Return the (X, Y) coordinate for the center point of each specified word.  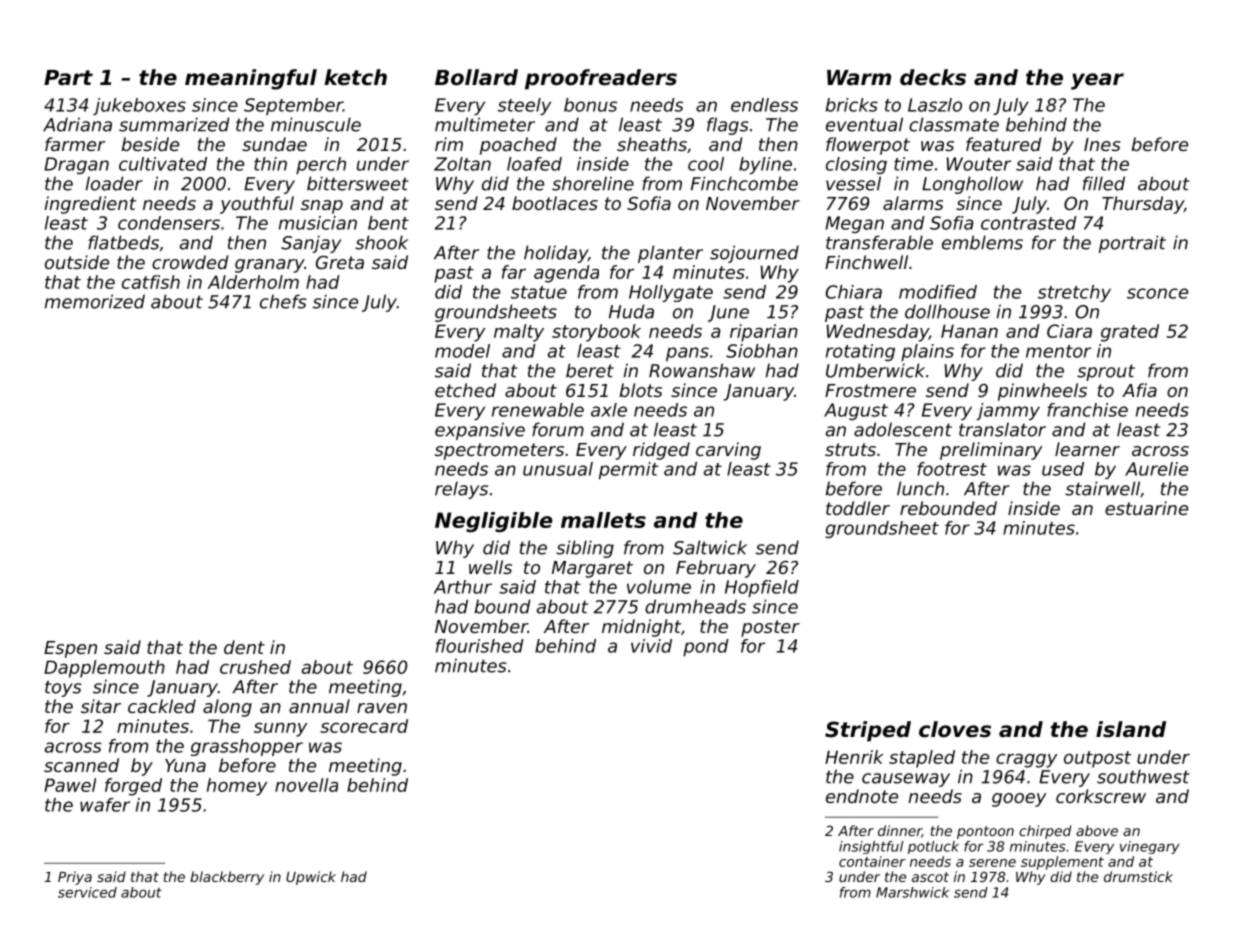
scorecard (364, 726)
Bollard (476, 77)
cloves (955, 729)
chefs (283, 301)
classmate (954, 124)
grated (1130, 333)
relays (461, 490)
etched (465, 390)
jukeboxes (139, 106)
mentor (1058, 351)
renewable (538, 410)
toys (63, 688)
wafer (105, 805)
